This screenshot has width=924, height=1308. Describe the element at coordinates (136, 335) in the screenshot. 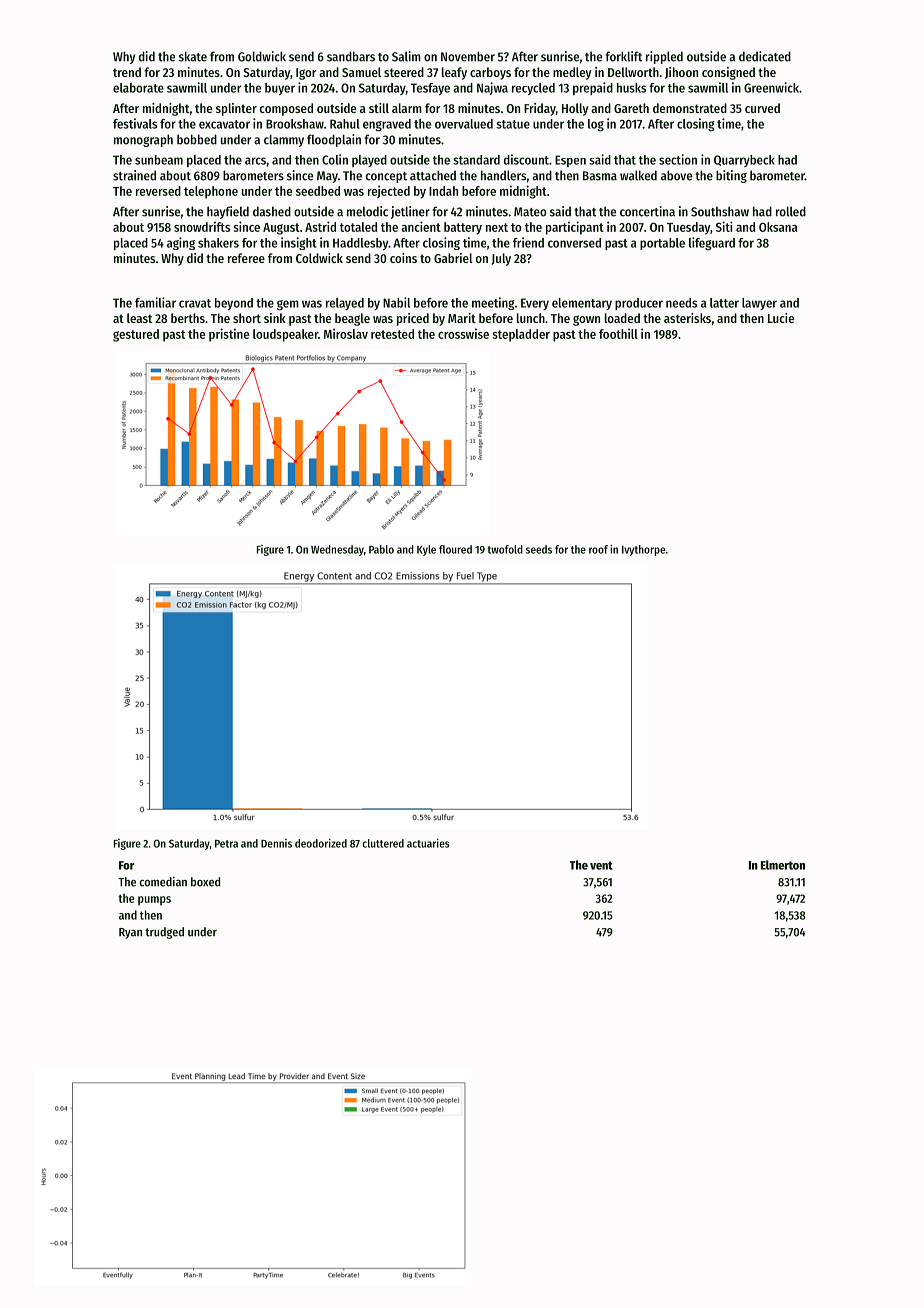

I see `gestured` at that location.
